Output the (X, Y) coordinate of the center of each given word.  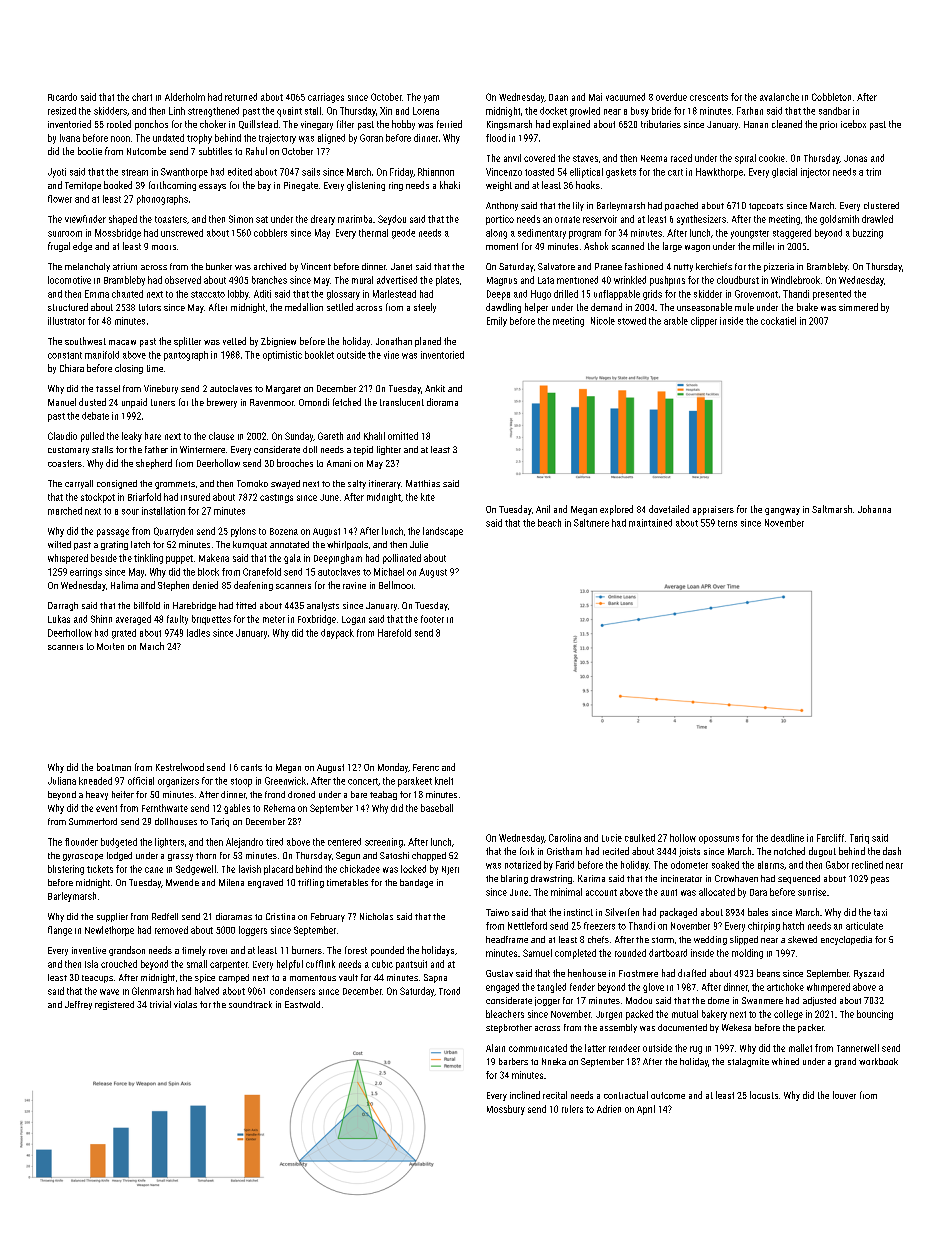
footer (432, 619)
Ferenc (426, 767)
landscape (443, 532)
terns (727, 523)
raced (681, 158)
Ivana (70, 138)
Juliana (62, 781)
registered (114, 1005)
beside (104, 558)
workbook (878, 1061)
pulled (92, 437)
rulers (572, 1109)
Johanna (874, 509)
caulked (640, 838)
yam (431, 99)
